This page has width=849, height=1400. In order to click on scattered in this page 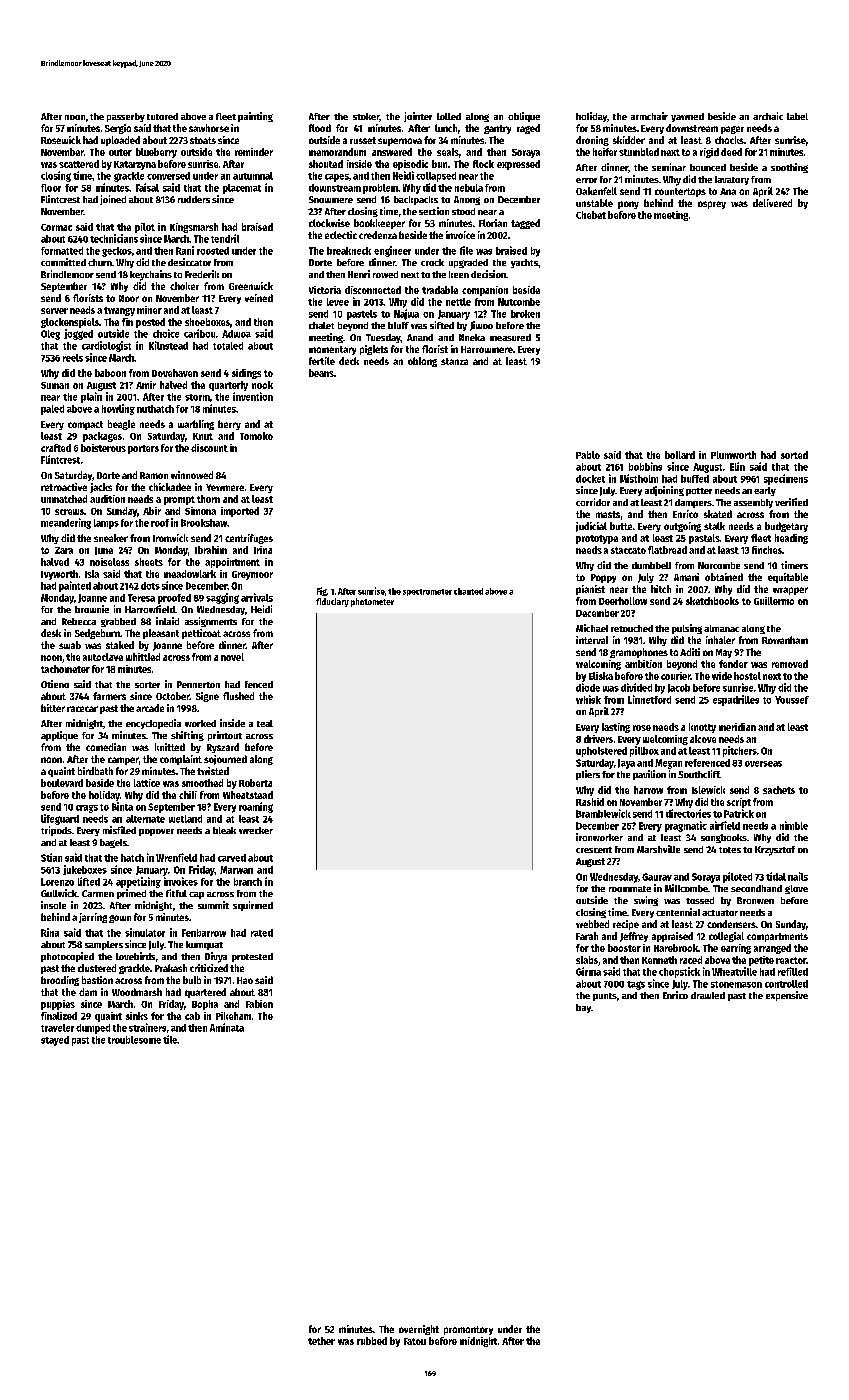, I will do `click(79, 164)`.
